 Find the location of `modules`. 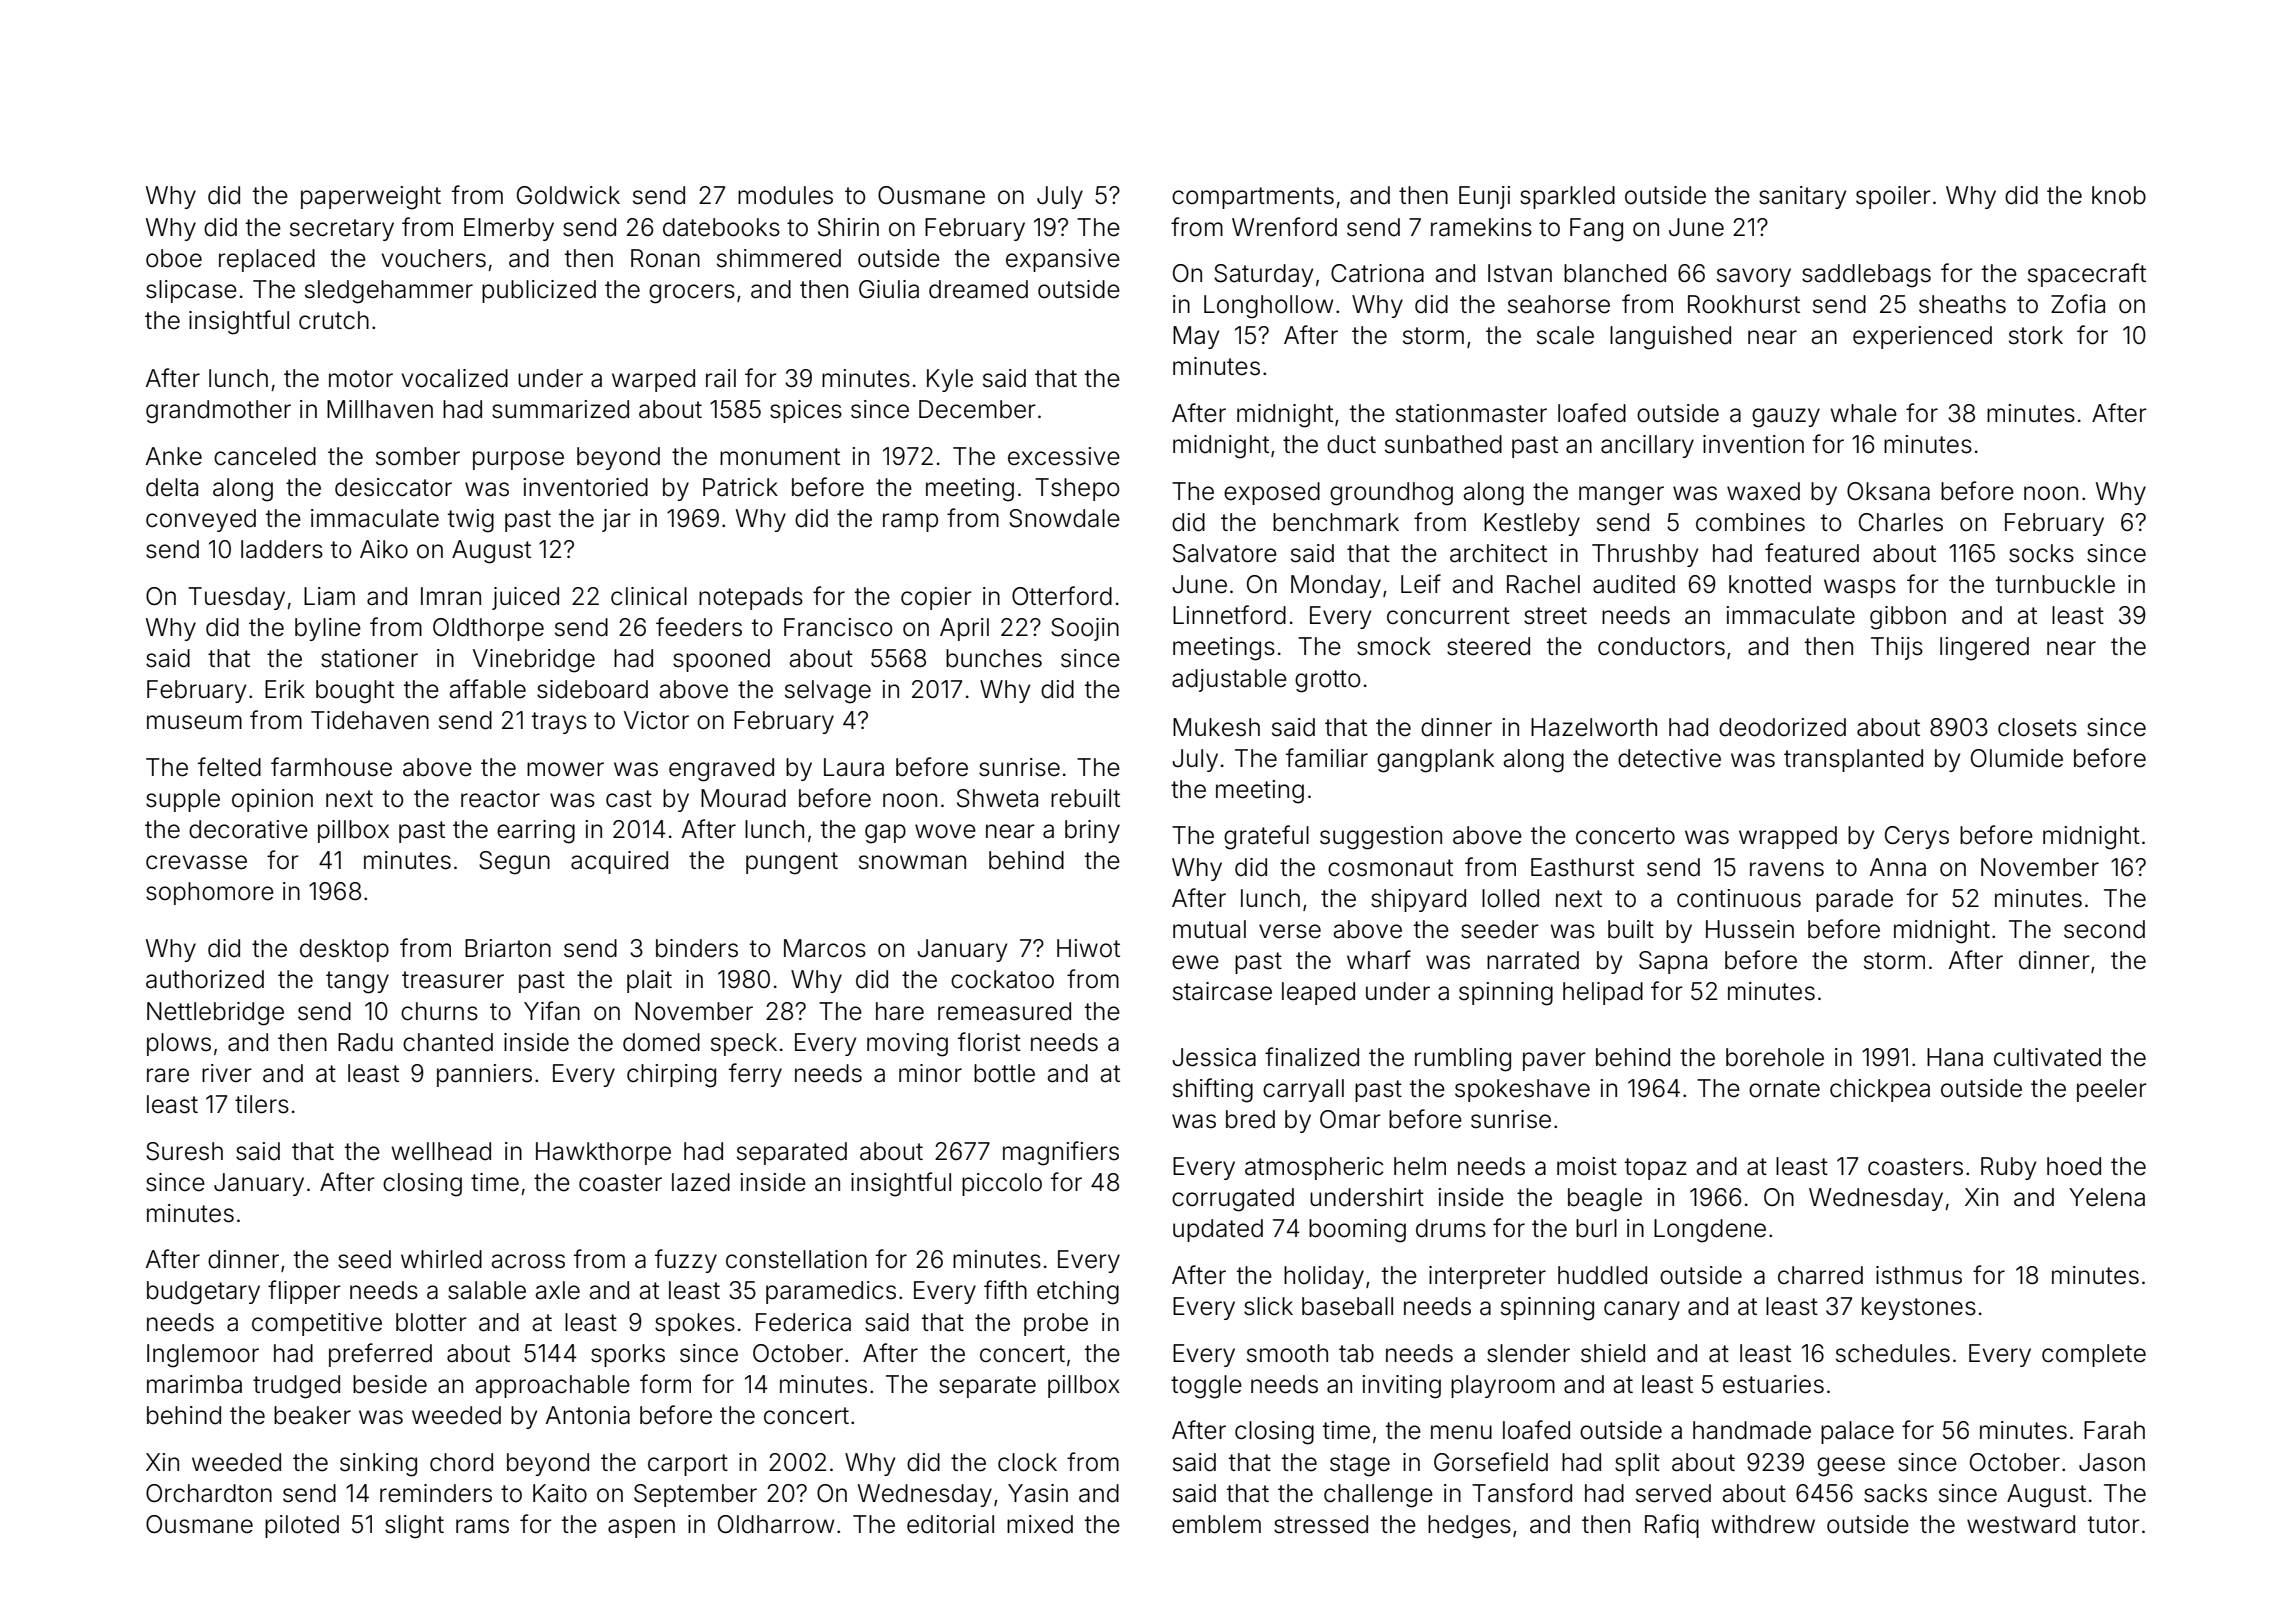

modules is located at coordinates (785, 195).
